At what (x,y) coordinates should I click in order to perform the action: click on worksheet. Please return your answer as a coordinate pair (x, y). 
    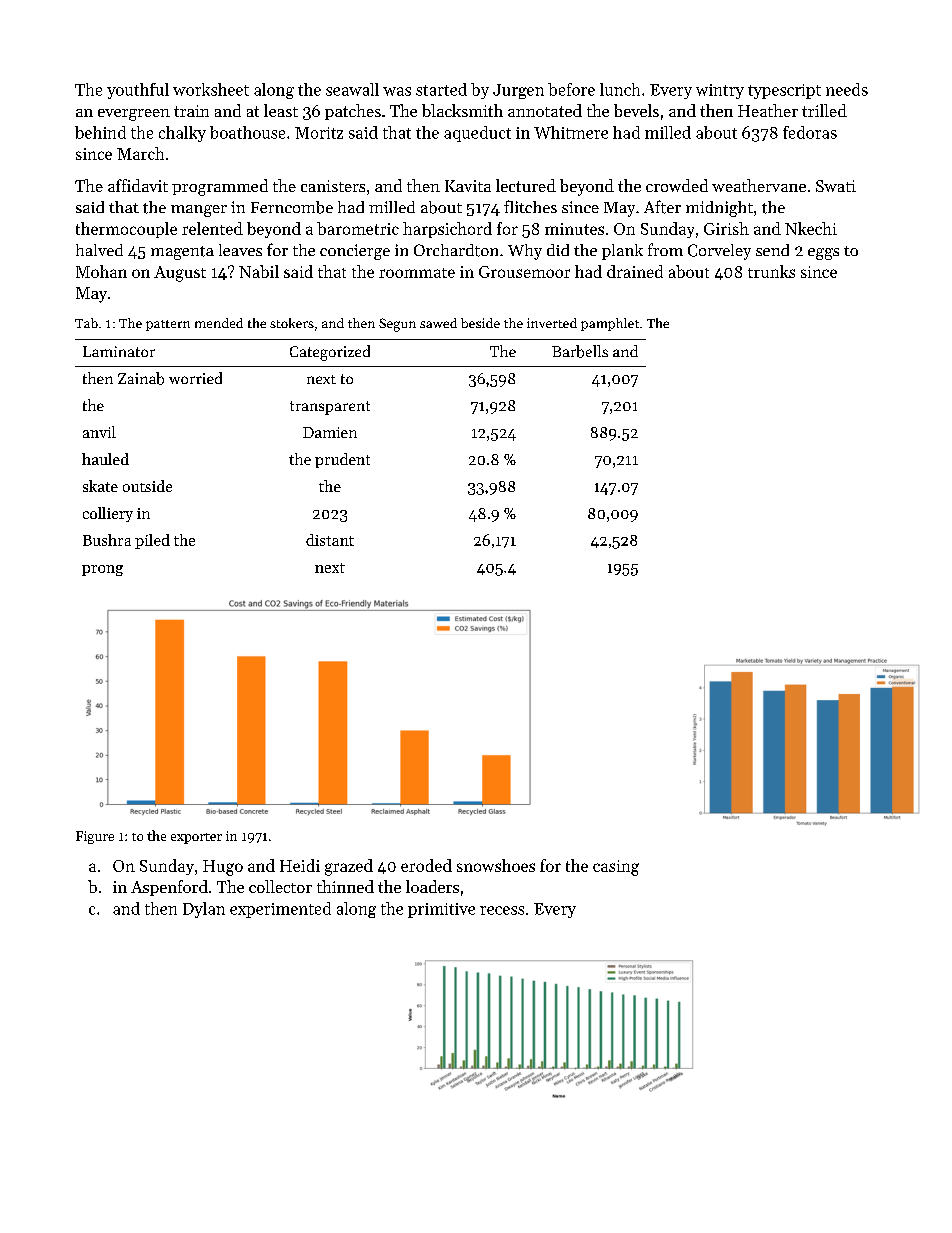
    Looking at the image, I should click on (211, 89).
